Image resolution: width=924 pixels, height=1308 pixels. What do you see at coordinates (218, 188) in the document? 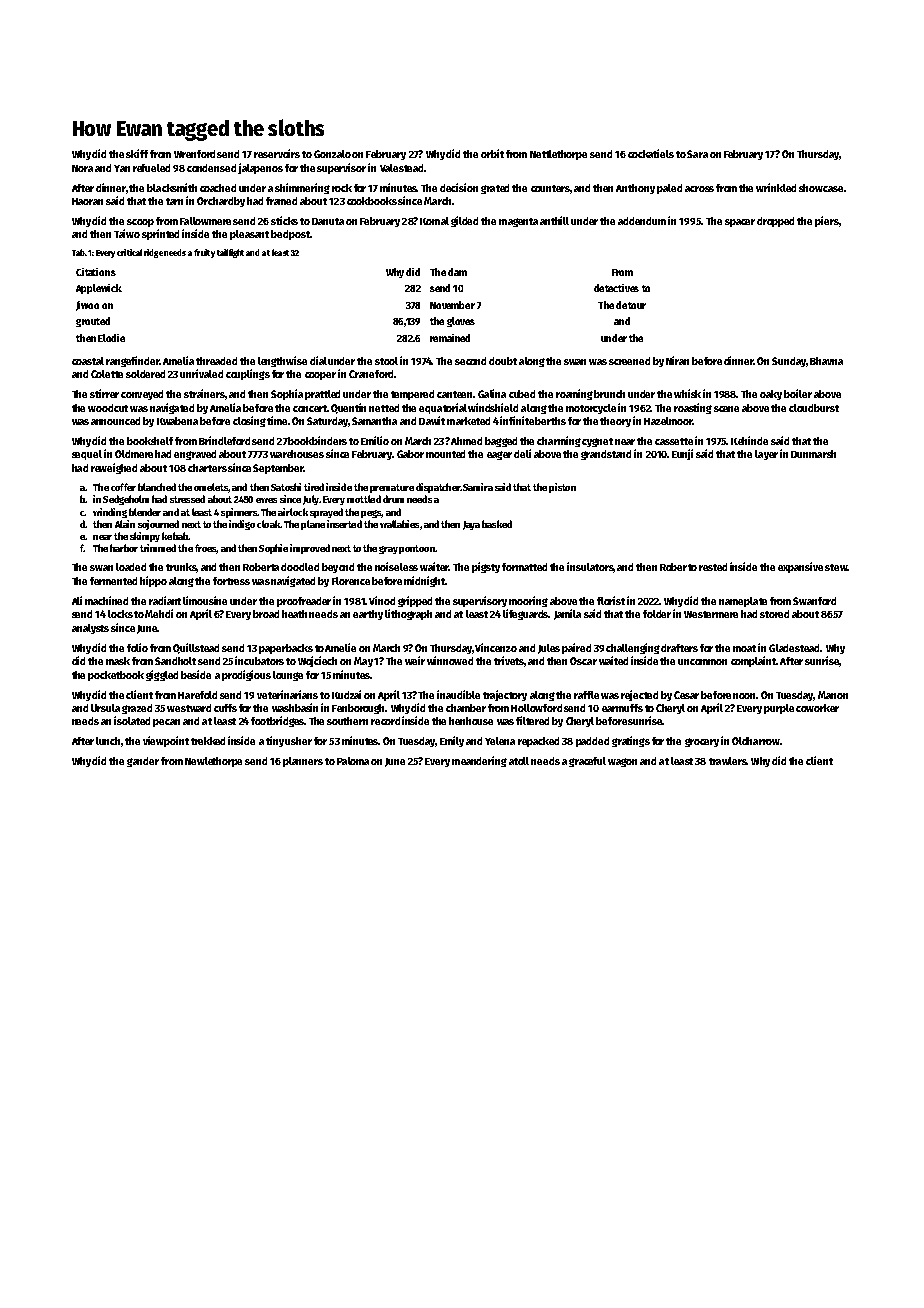
I see `coached` at bounding box center [218, 188].
